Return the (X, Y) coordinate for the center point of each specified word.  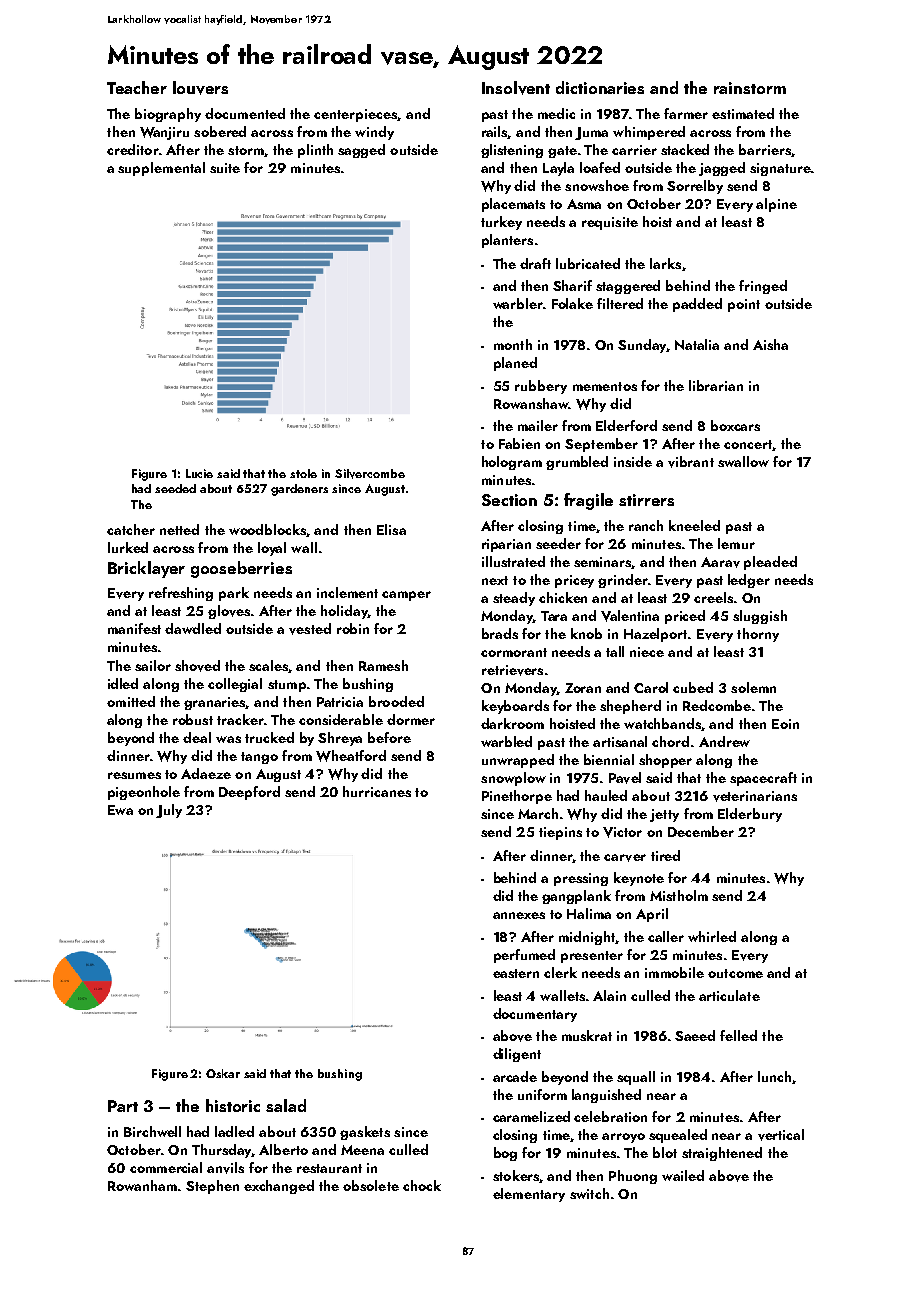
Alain (609, 995)
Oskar (223, 1073)
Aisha (770, 344)
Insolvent (516, 88)
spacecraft (763, 779)
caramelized (531, 1116)
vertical (781, 1135)
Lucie (199, 473)
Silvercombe (370, 474)
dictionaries (600, 87)
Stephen (212, 1187)
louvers (200, 88)
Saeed (695, 1035)
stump (287, 686)
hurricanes (377, 791)
